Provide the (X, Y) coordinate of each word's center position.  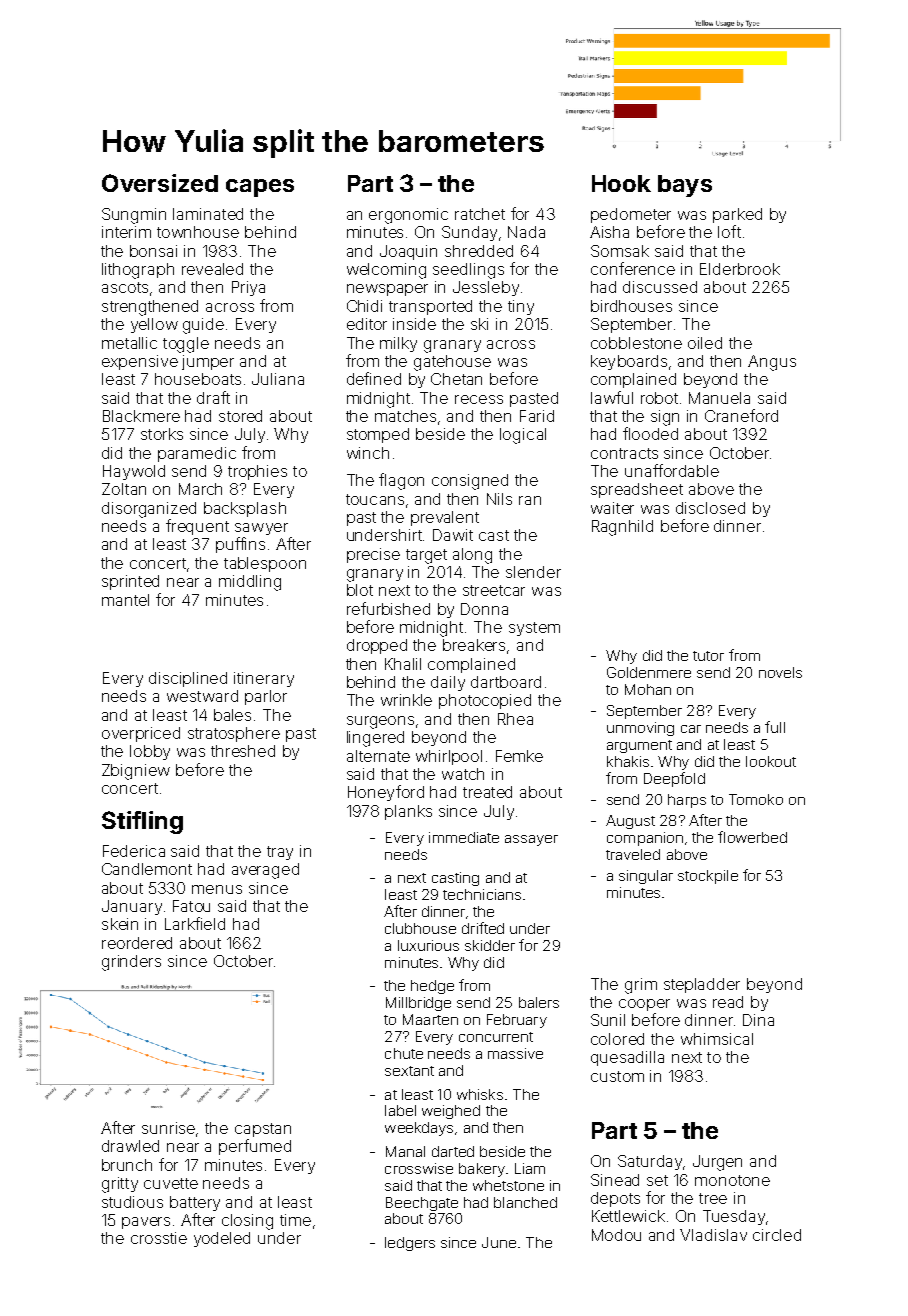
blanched (525, 1202)
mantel (125, 600)
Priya (248, 288)
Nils (499, 499)
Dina (758, 1020)
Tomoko (756, 799)
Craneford (741, 415)
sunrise (168, 1128)
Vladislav (713, 1235)
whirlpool (449, 757)
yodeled (222, 1239)
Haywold (134, 472)
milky (398, 344)
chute (404, 1053)
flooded (650, 433)
